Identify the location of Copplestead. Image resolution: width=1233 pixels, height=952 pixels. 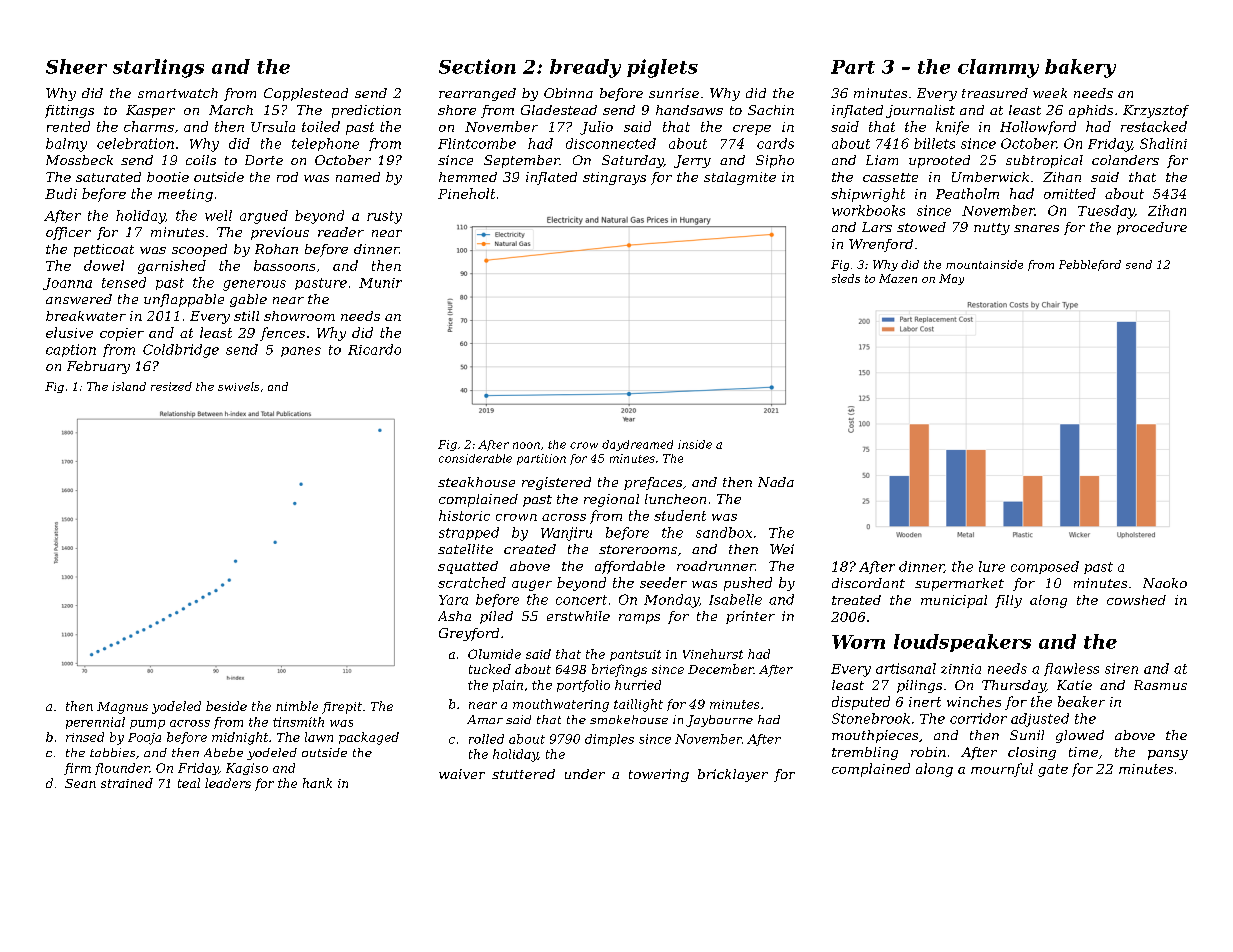
(306, 94).
